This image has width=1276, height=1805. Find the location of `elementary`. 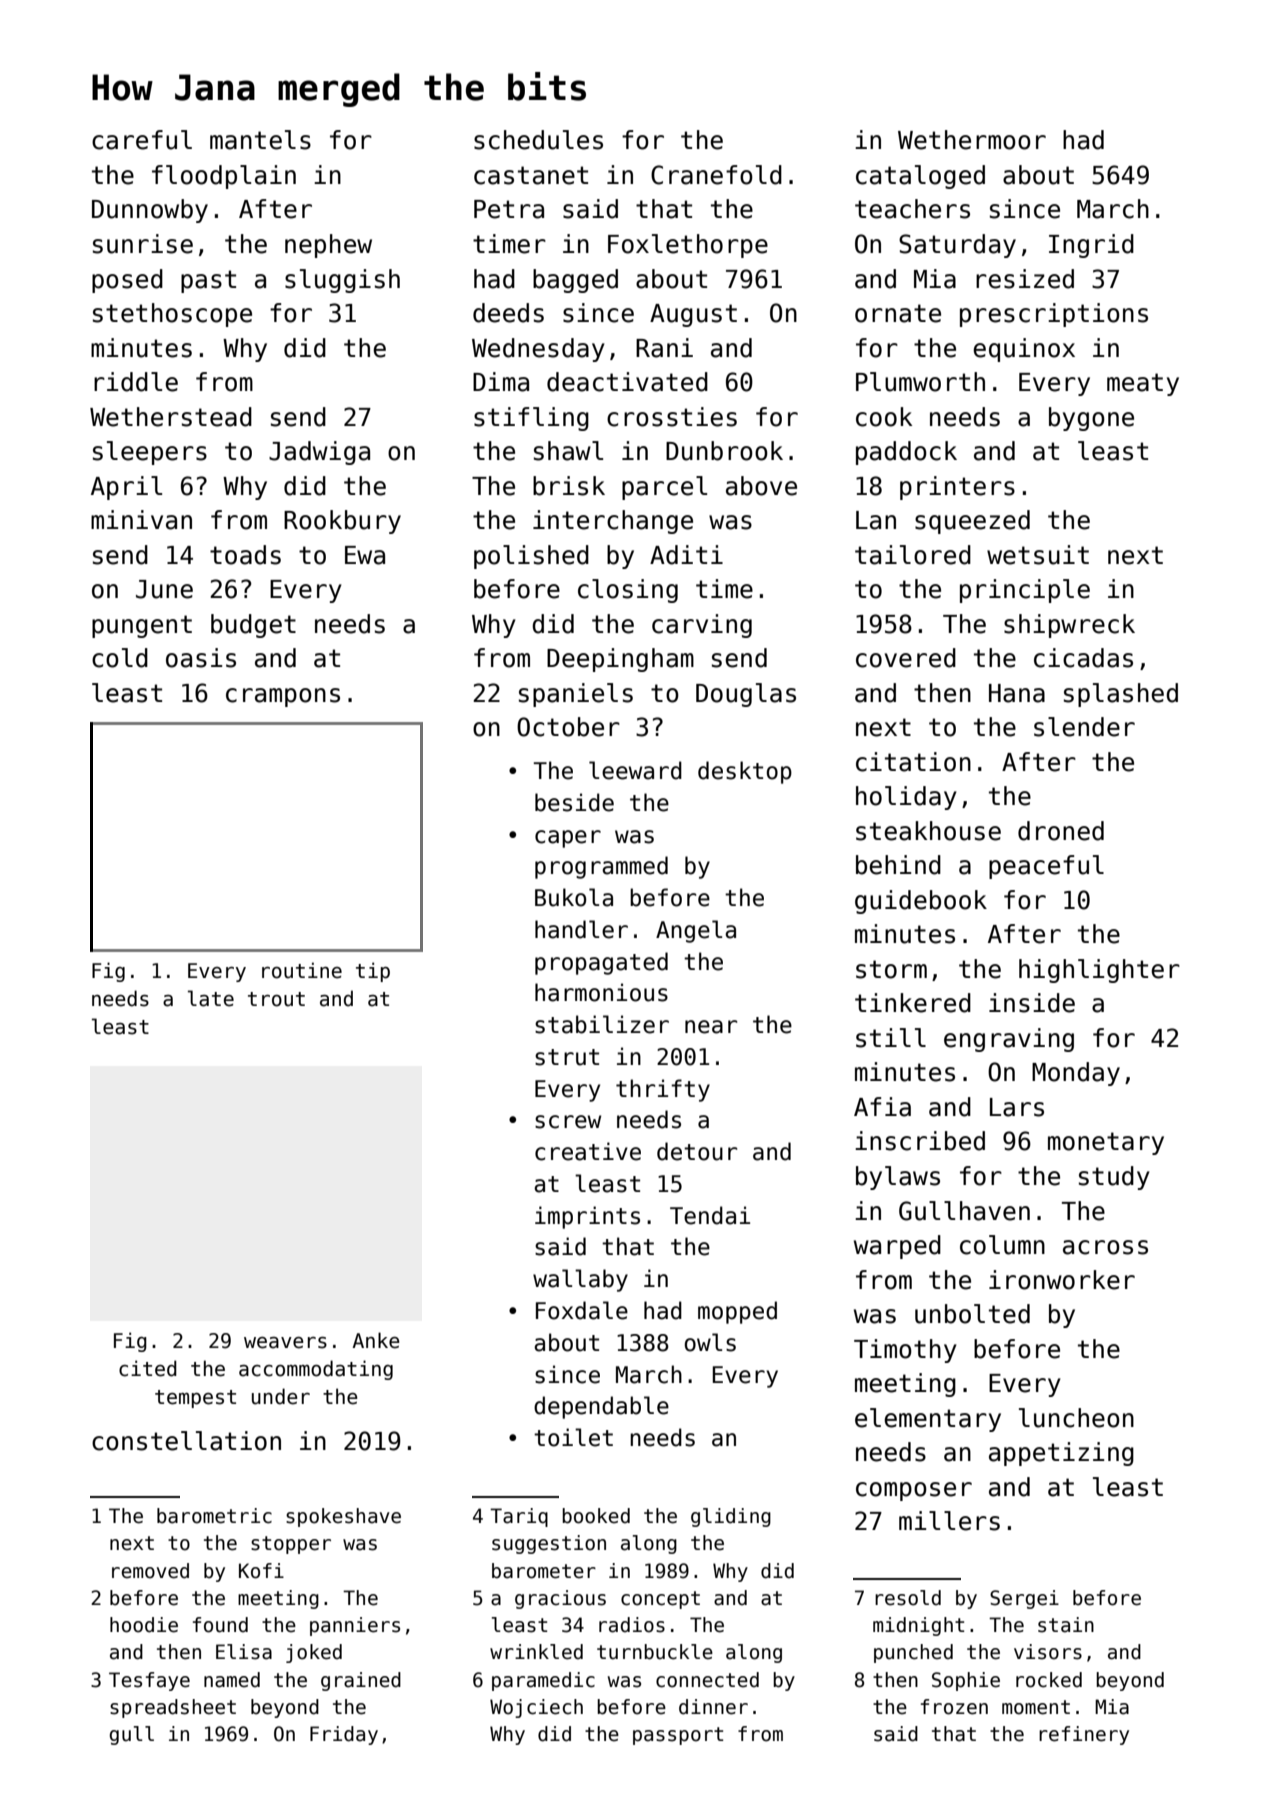

elementary is located at coordinates (928, 1420).
